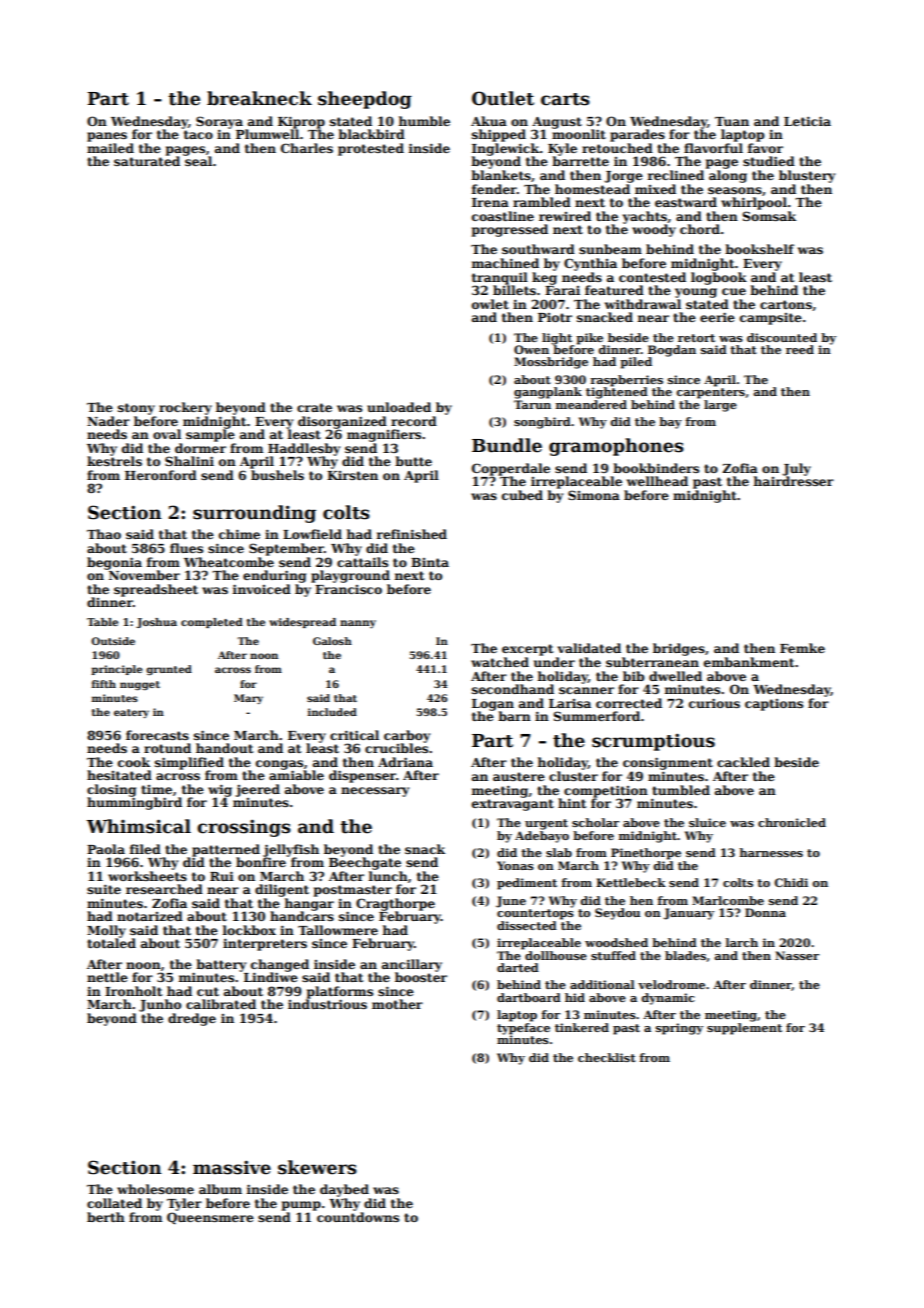 This screenshot has width=924, height=1308. I want to click on checklist, so click(607, 1057).
